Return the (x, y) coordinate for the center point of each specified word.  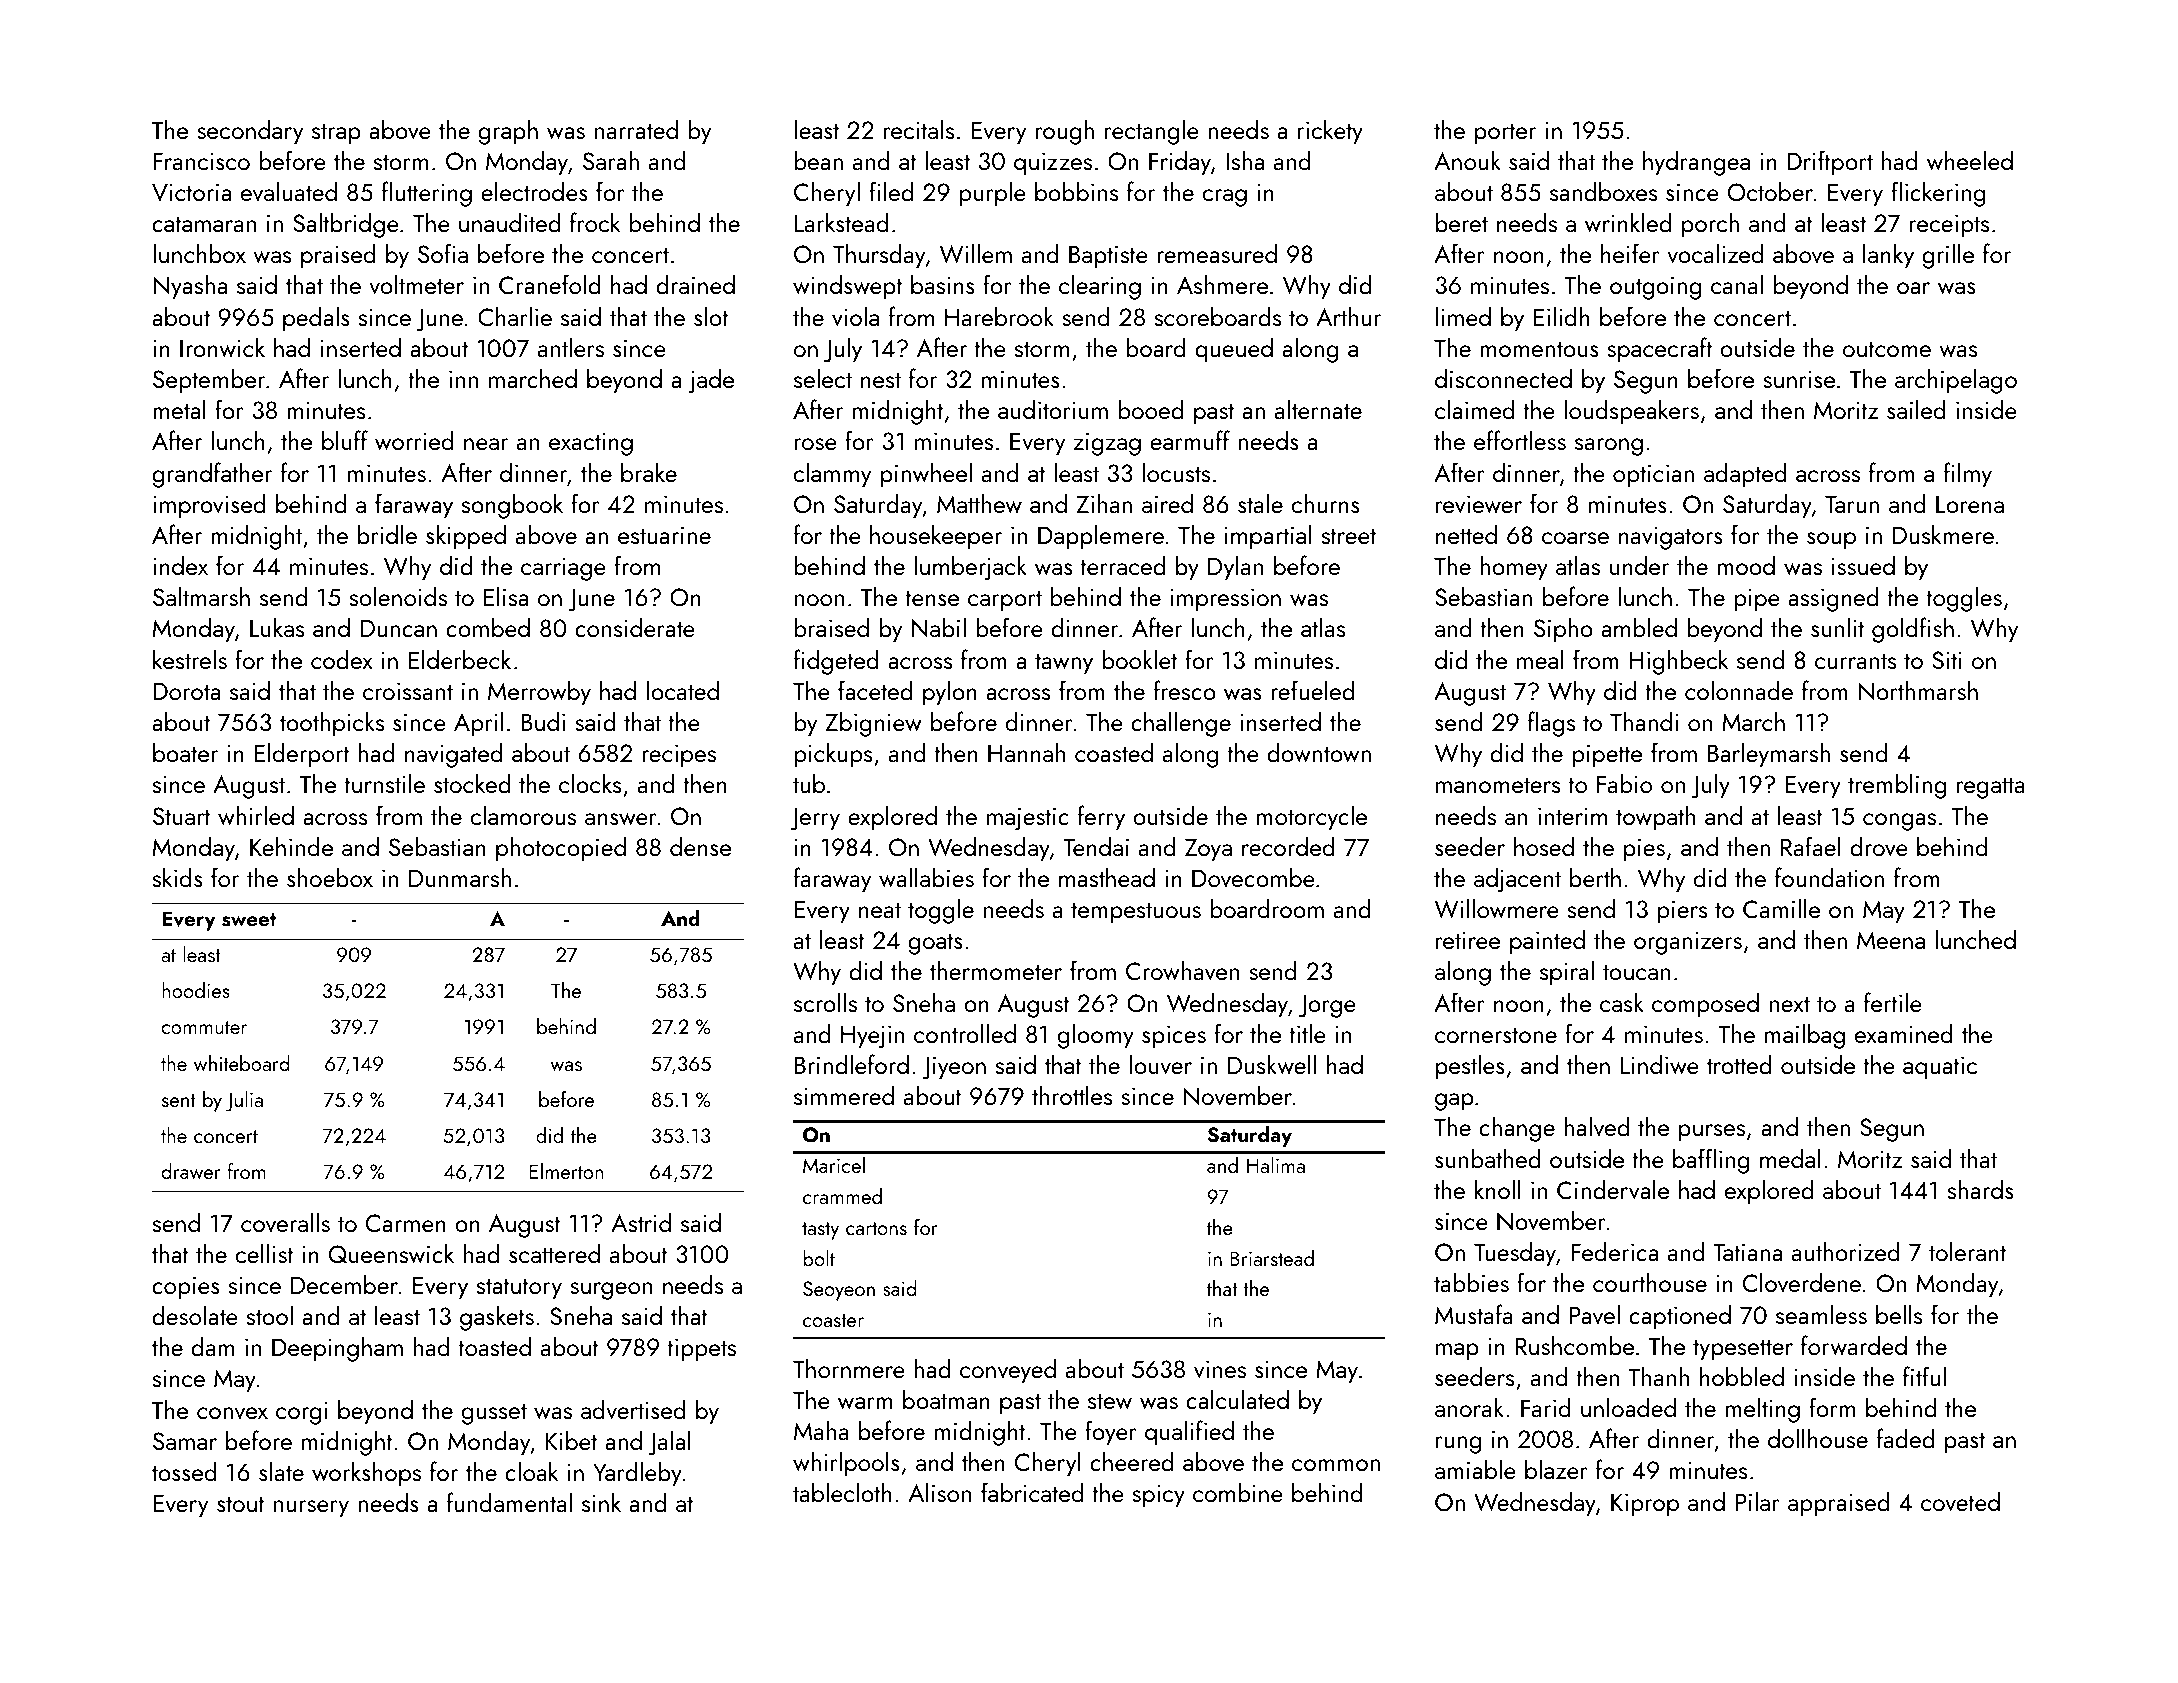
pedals (316, 319)
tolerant (1967, 1251)
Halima (1276, 1165)
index (180, 565)
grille (1948, 256)
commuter (204, 1027)
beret (1462, 222)
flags (1551, 724)
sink (601, 1502)
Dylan (1235, 568)
